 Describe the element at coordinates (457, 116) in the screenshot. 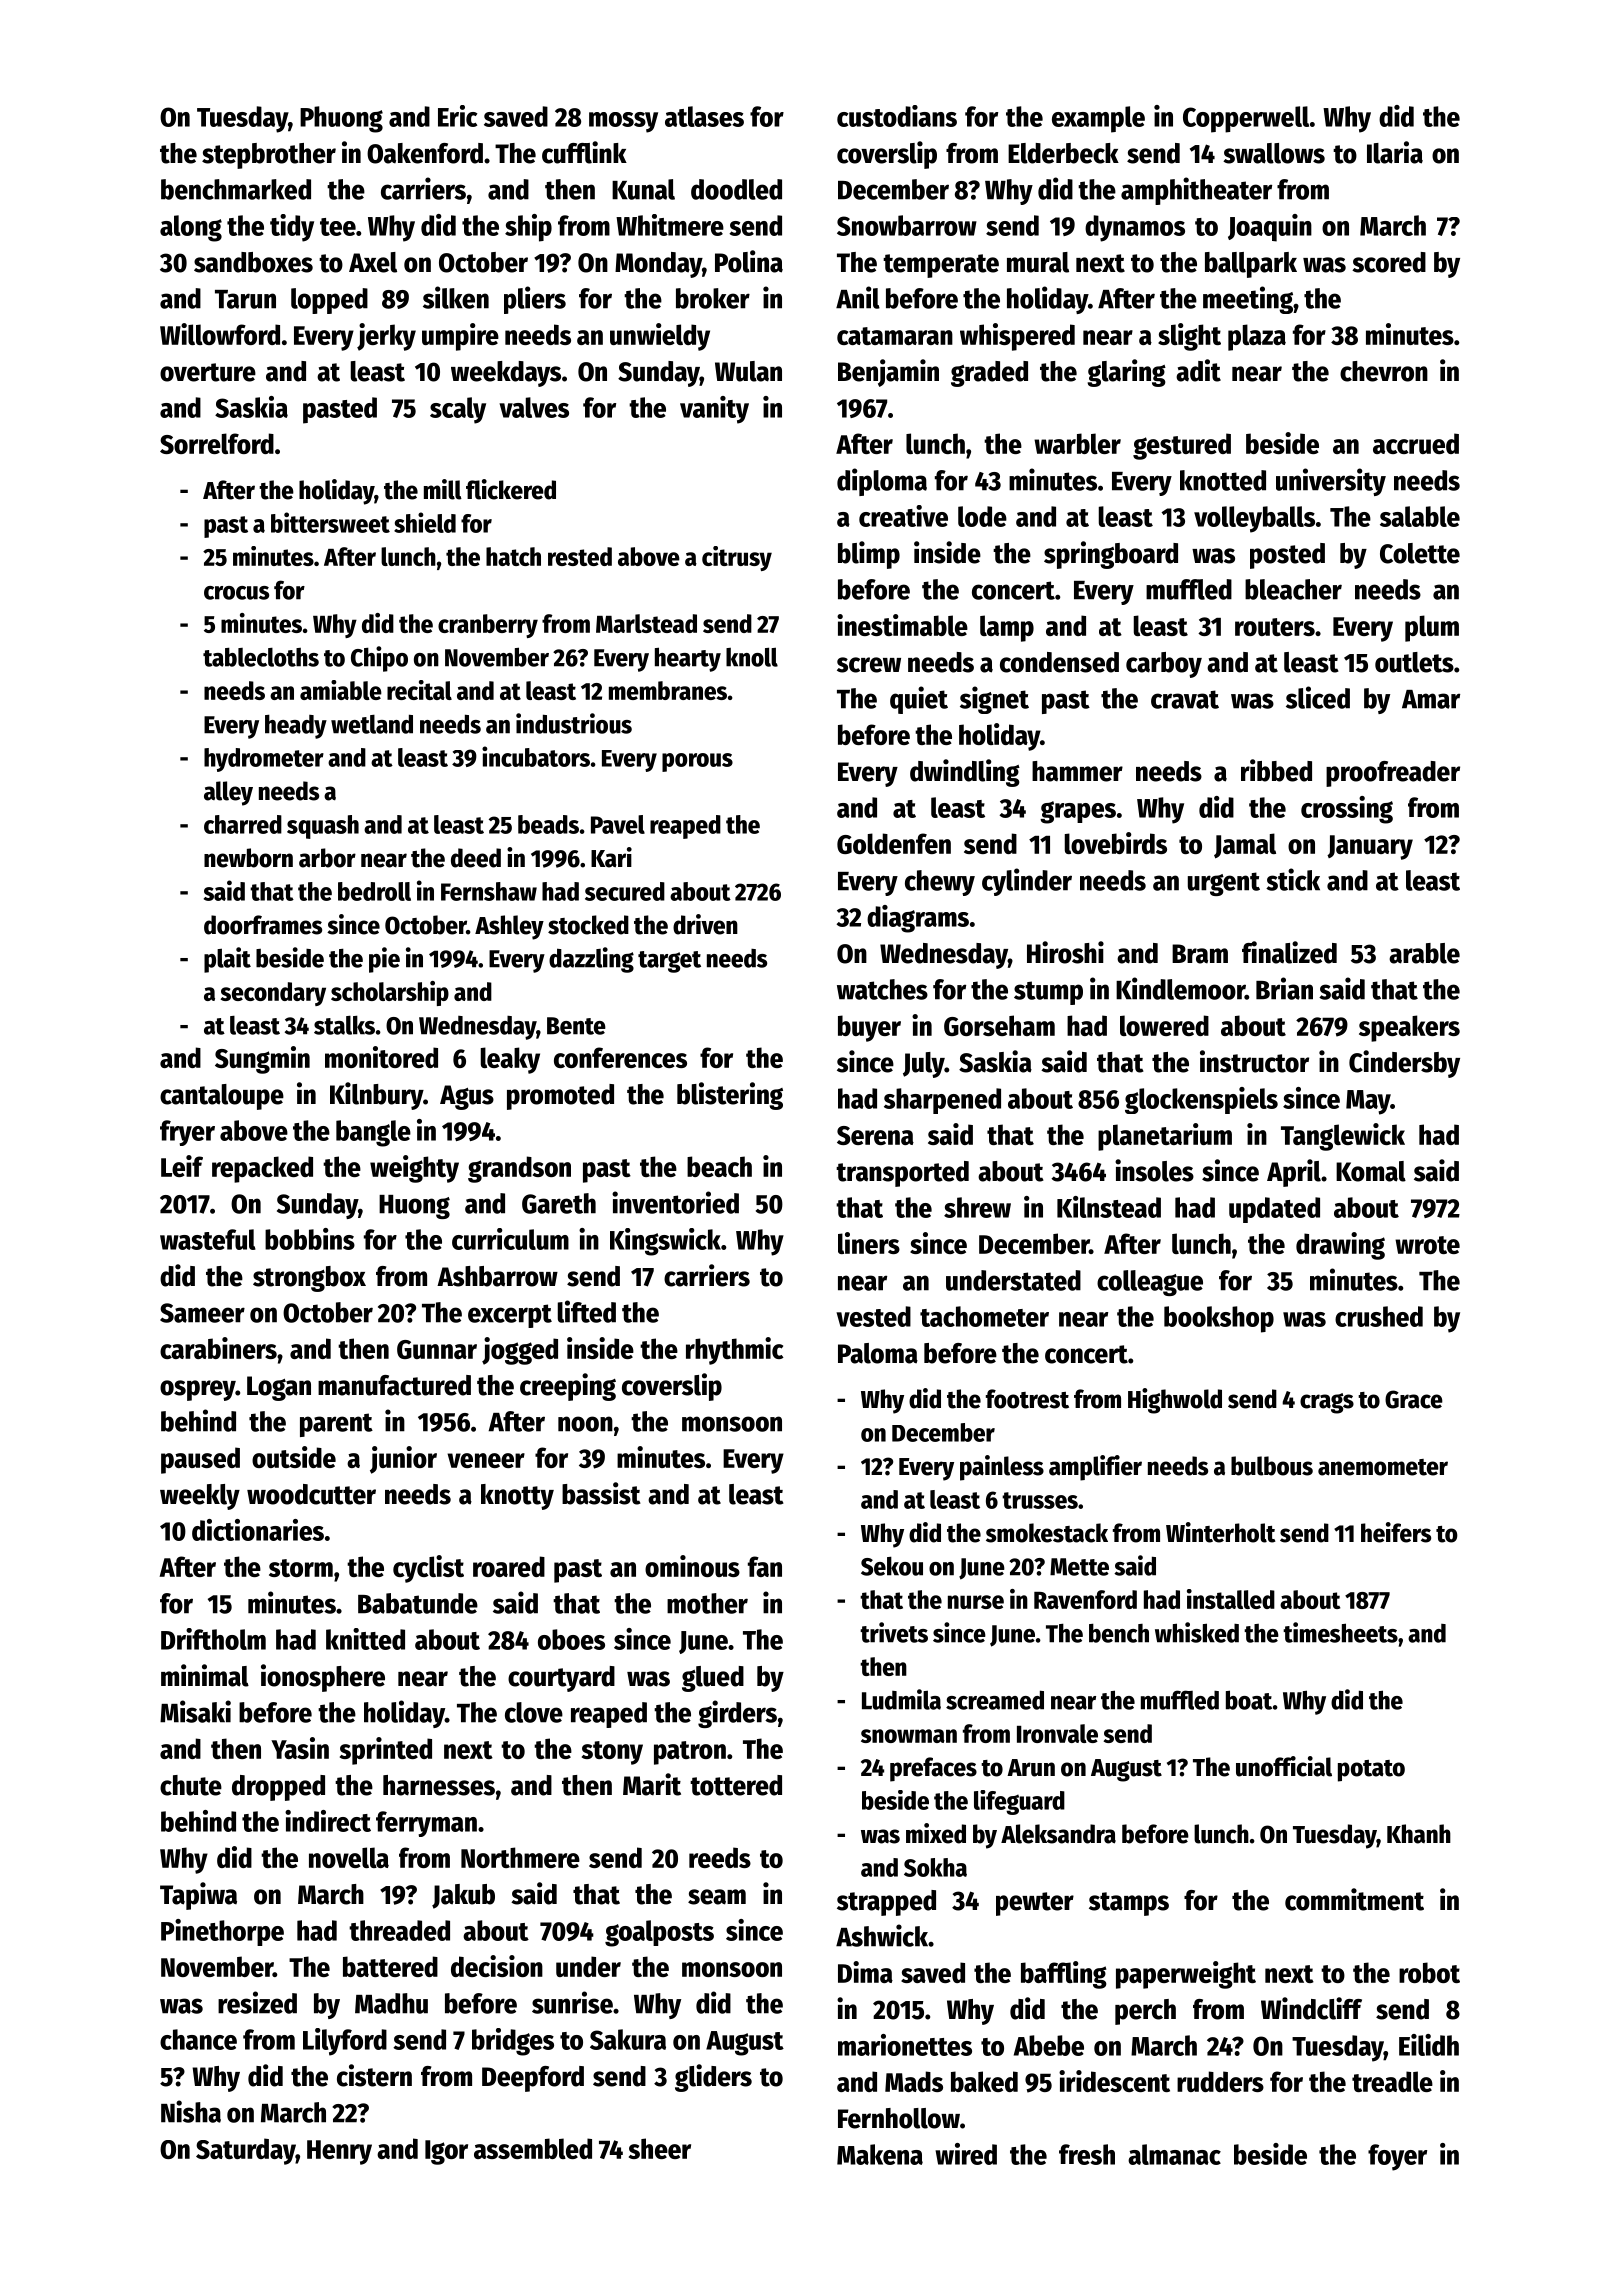

I see `Eric` at that location.
